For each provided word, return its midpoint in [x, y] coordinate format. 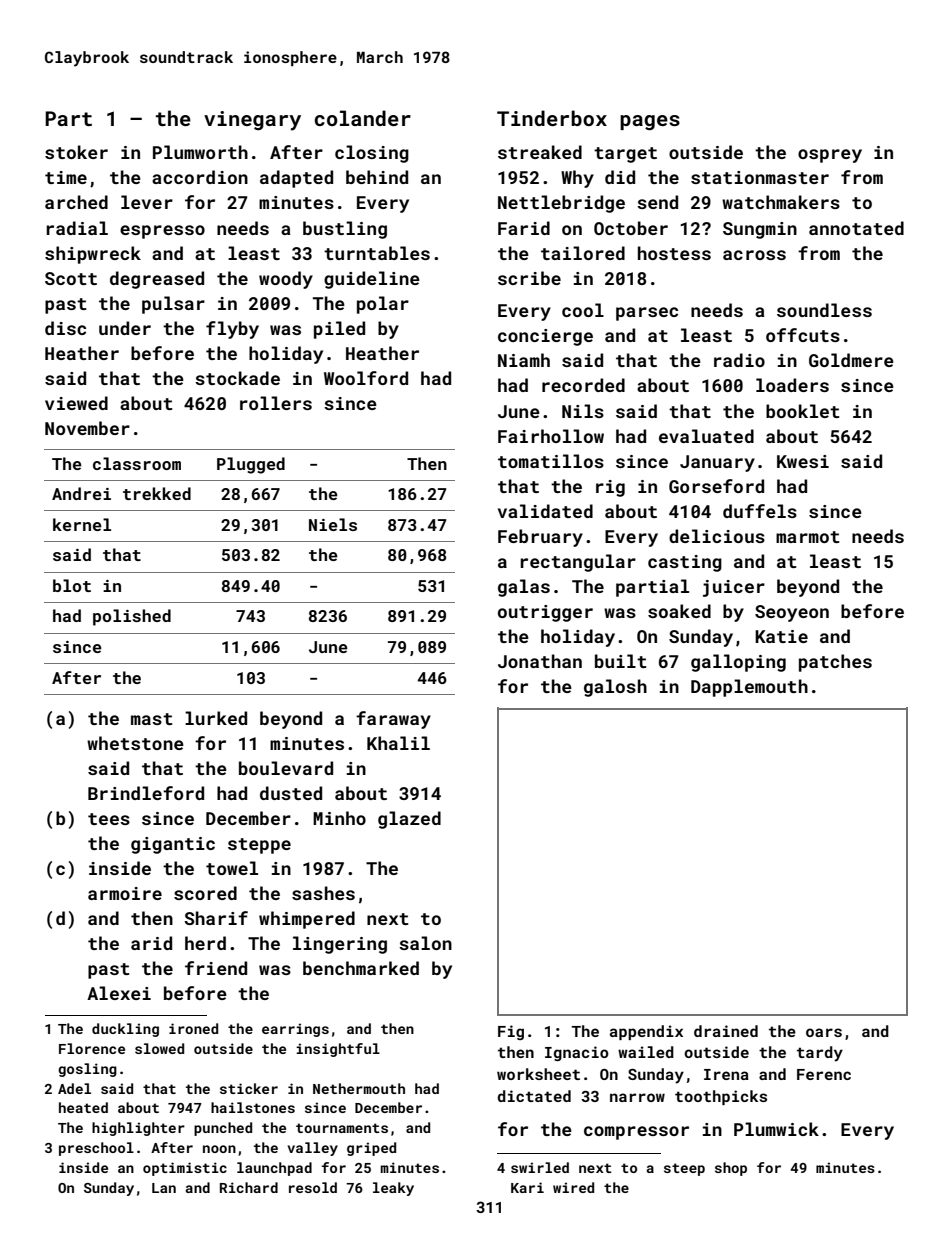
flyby [232, 330]
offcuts [803, 335]
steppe [259, 846]
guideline [372, 280]
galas [524, 588]
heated [83, 1107]
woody [286, 280]
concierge [545, 337]
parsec [647, 314]
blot [72, 585]
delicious [717, 536]
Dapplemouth [749, 688]
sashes [323, 893]
